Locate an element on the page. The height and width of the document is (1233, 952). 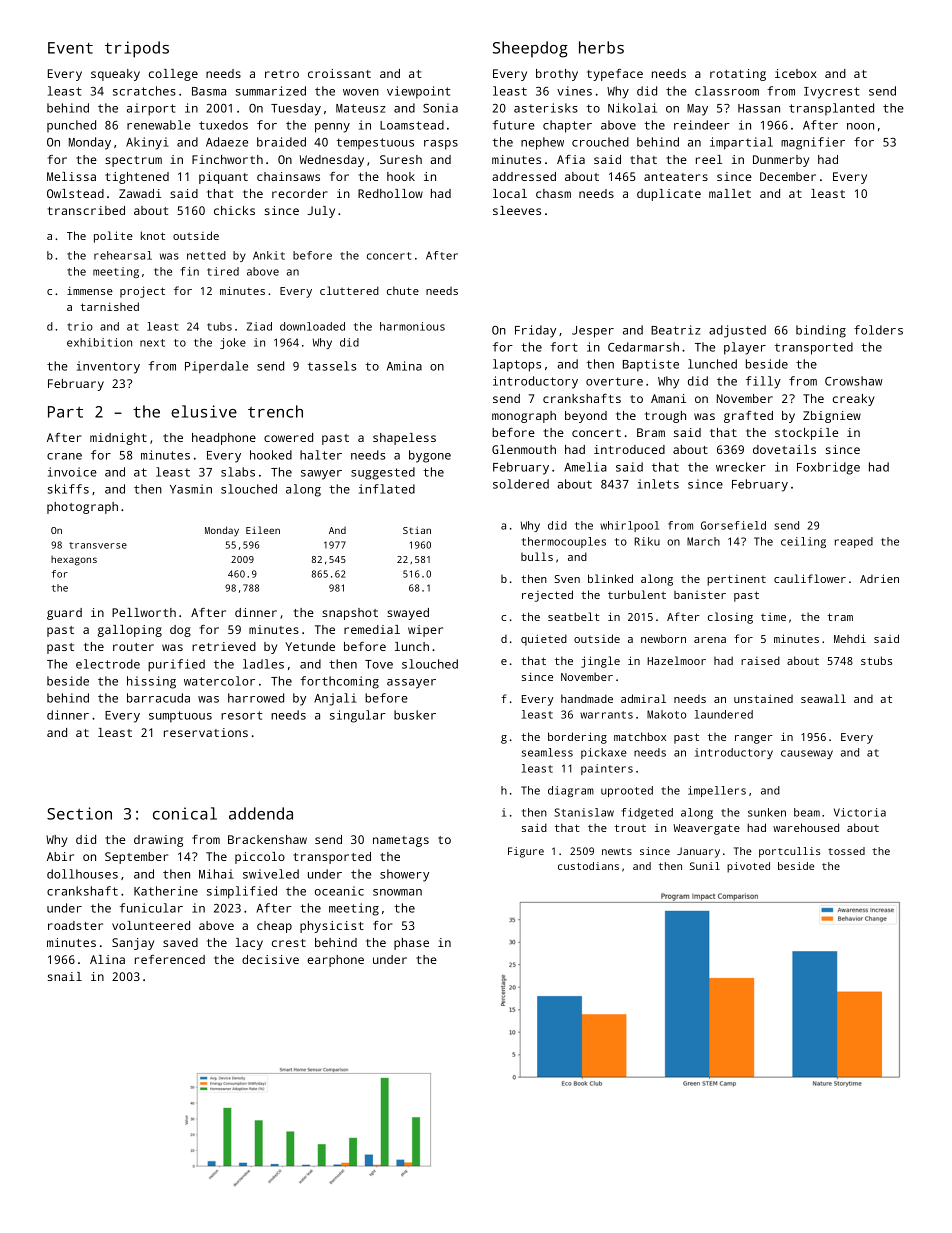
Beatriz is located at coordinates (676, 330).
